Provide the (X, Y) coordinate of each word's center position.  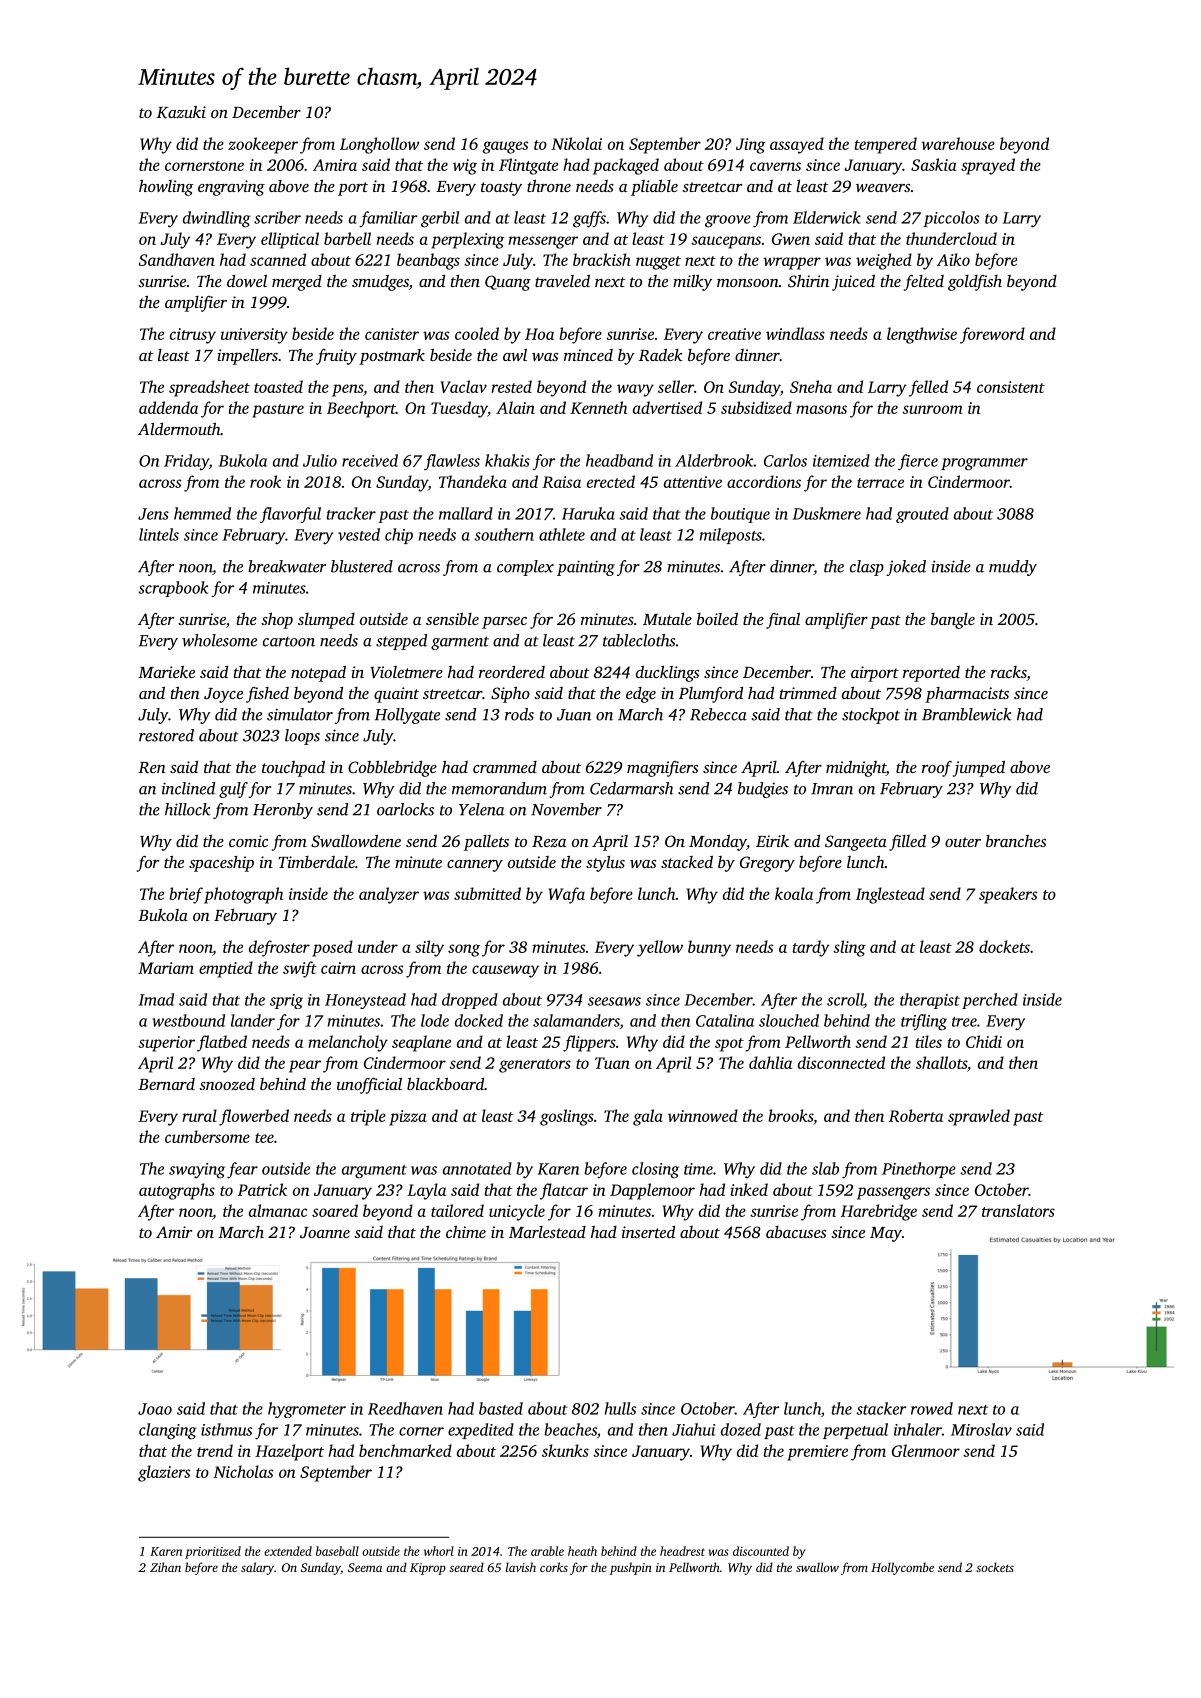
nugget (658, 263)
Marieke (166, 672)
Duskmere (826, 513)
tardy (811, 948)
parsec (504, 623)
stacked (687, 861)
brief (186, 895)
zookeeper (263, 145)
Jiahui (693, 1429)
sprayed (988, 166)
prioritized (213, 1552)
